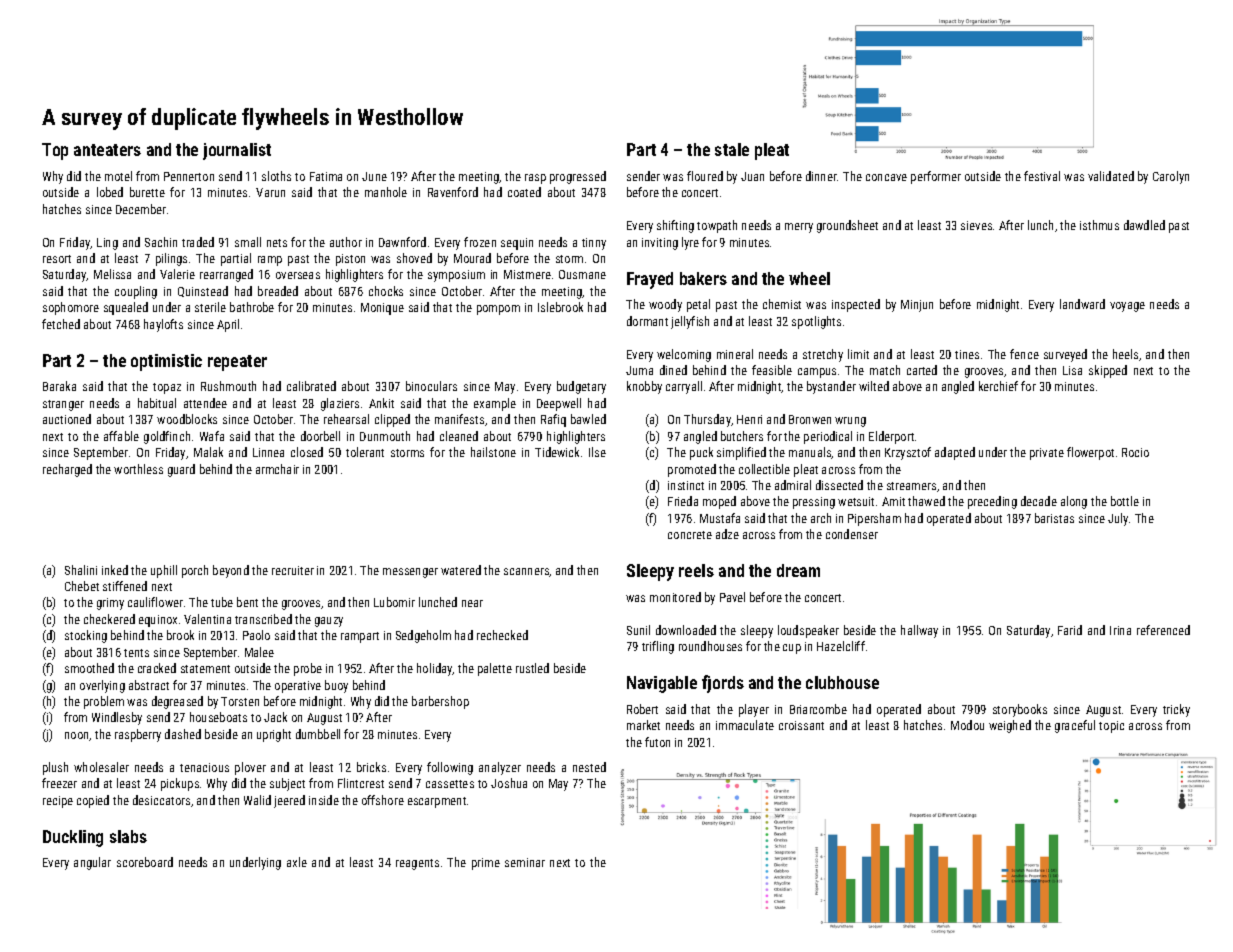  Describe the element at coordinates (749, 419) in the page. I see `Henri` at that location.
